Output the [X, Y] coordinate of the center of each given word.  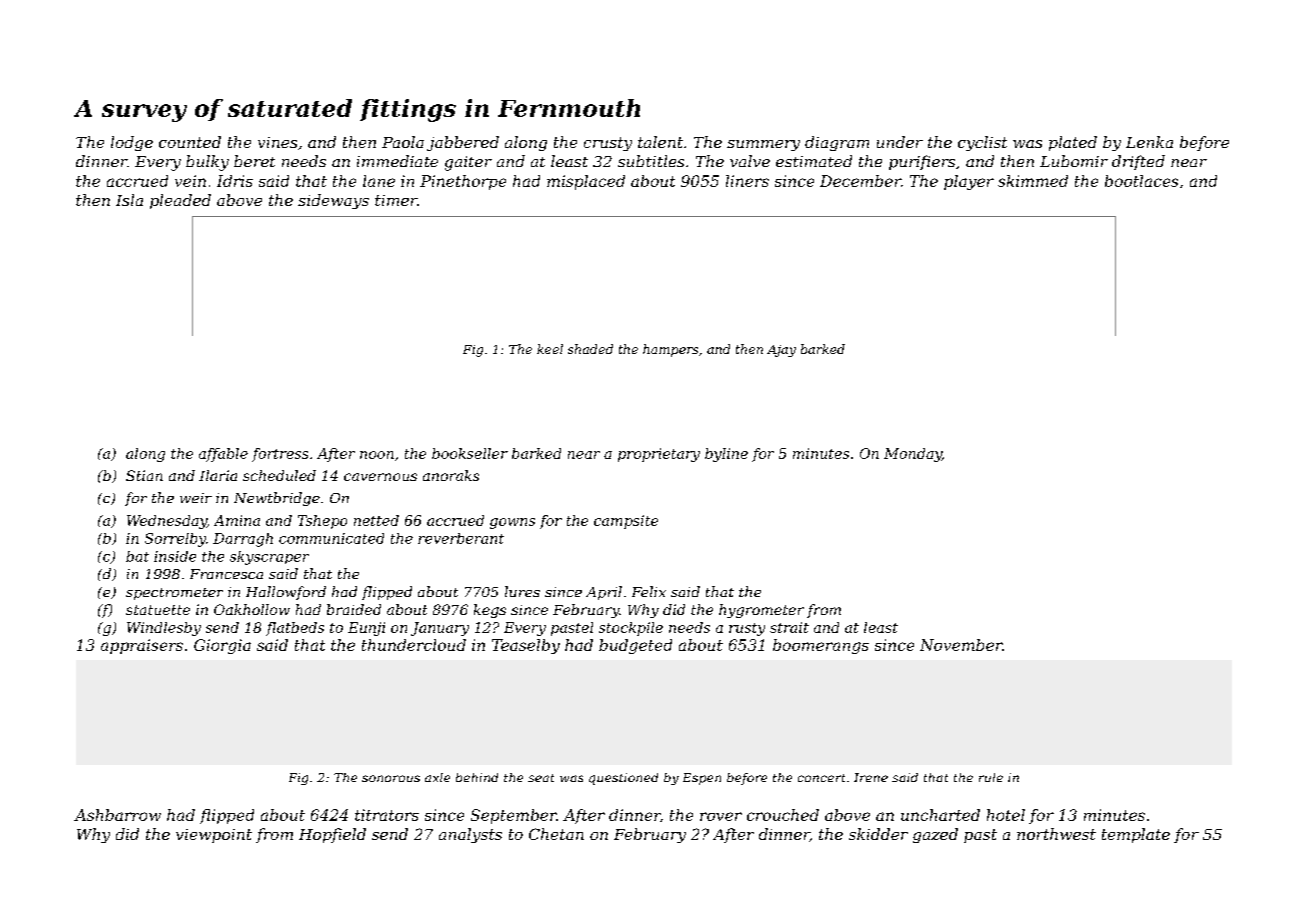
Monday [913, 455]
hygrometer [761, 611]
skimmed [1033, 181]
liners [747, 181]
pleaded [180, 201]
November [961, 645]
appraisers [142, 646]
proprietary [659, 455]
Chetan [556, 834]
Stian [144, 475]
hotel [1006, 815]
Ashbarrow [117, 815]
